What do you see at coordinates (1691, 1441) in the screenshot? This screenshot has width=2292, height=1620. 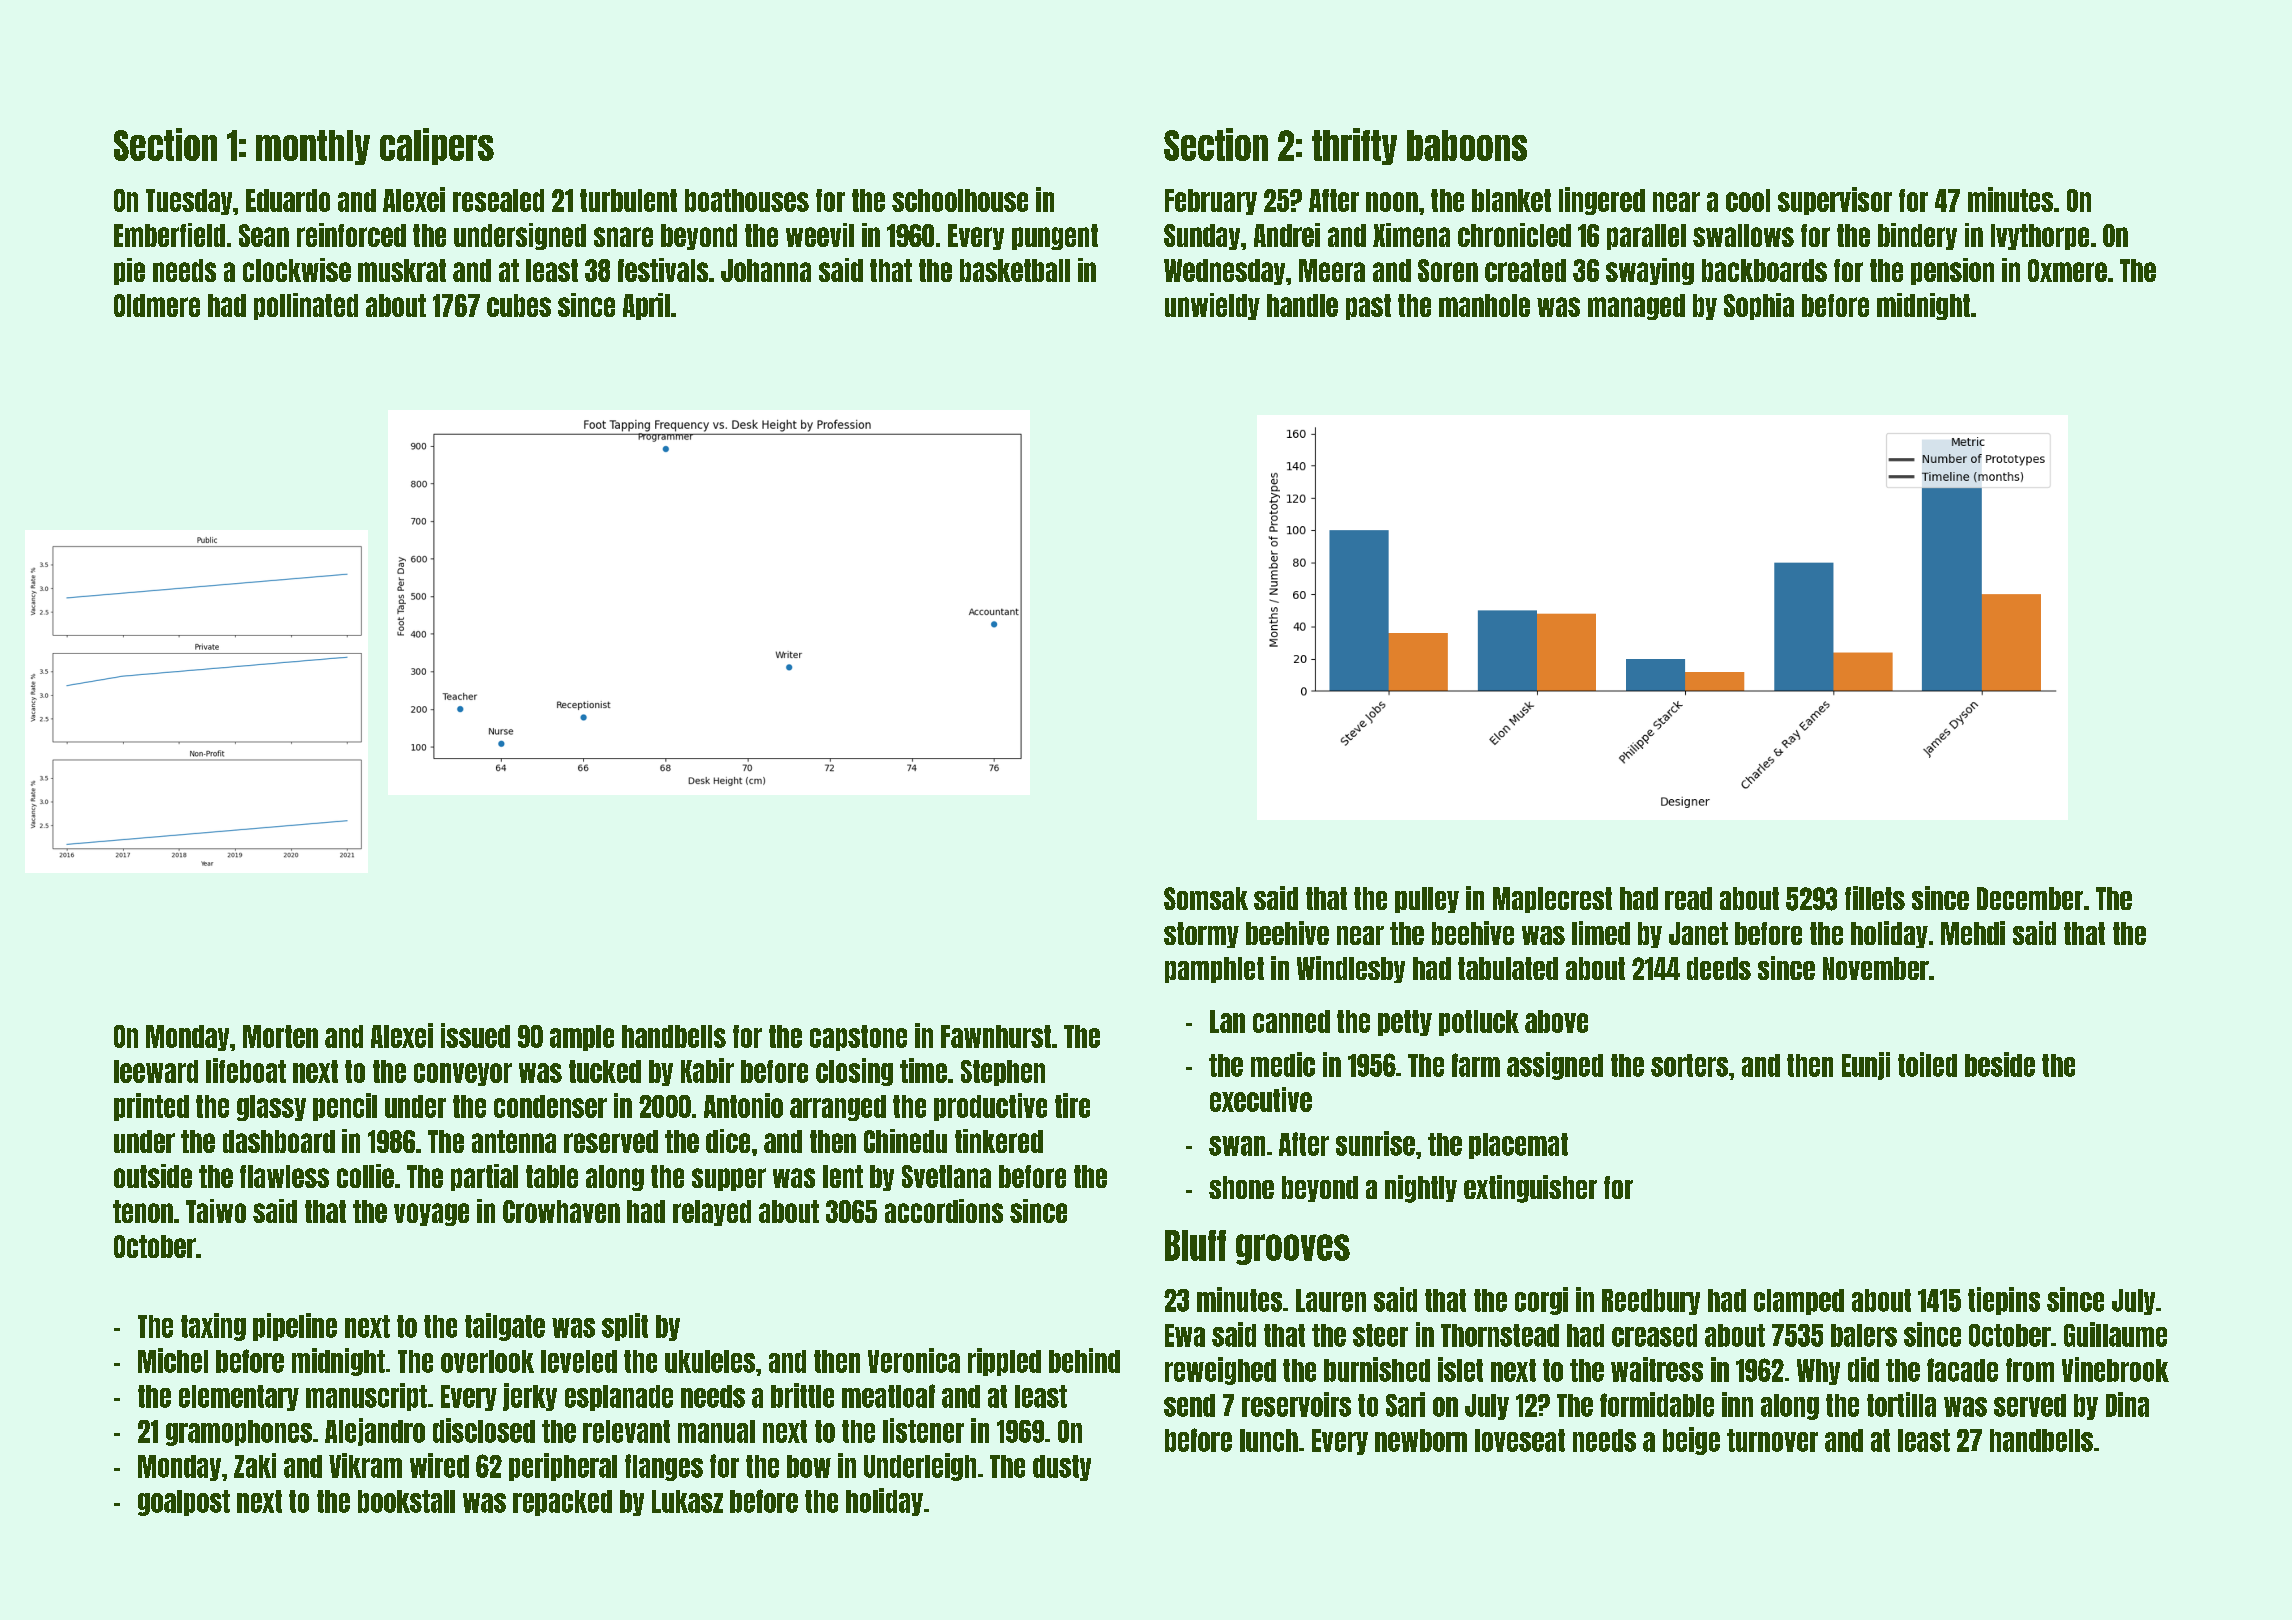 I see `beige` at bounding box center [1691, 1441].
